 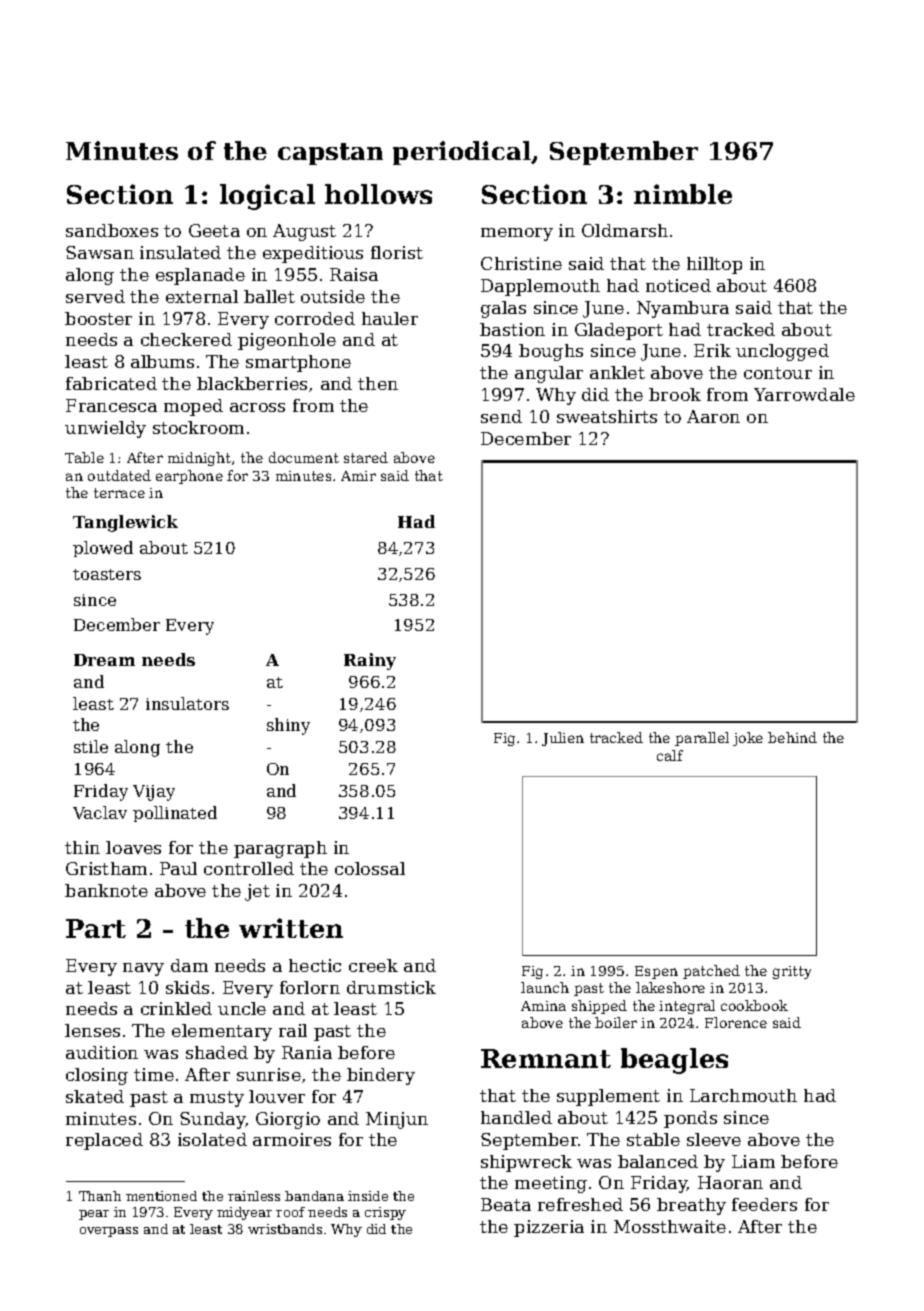 What do you see at coordinates (712, 350) in the page?
I see `Erik` at bounding box center [712, 350].
